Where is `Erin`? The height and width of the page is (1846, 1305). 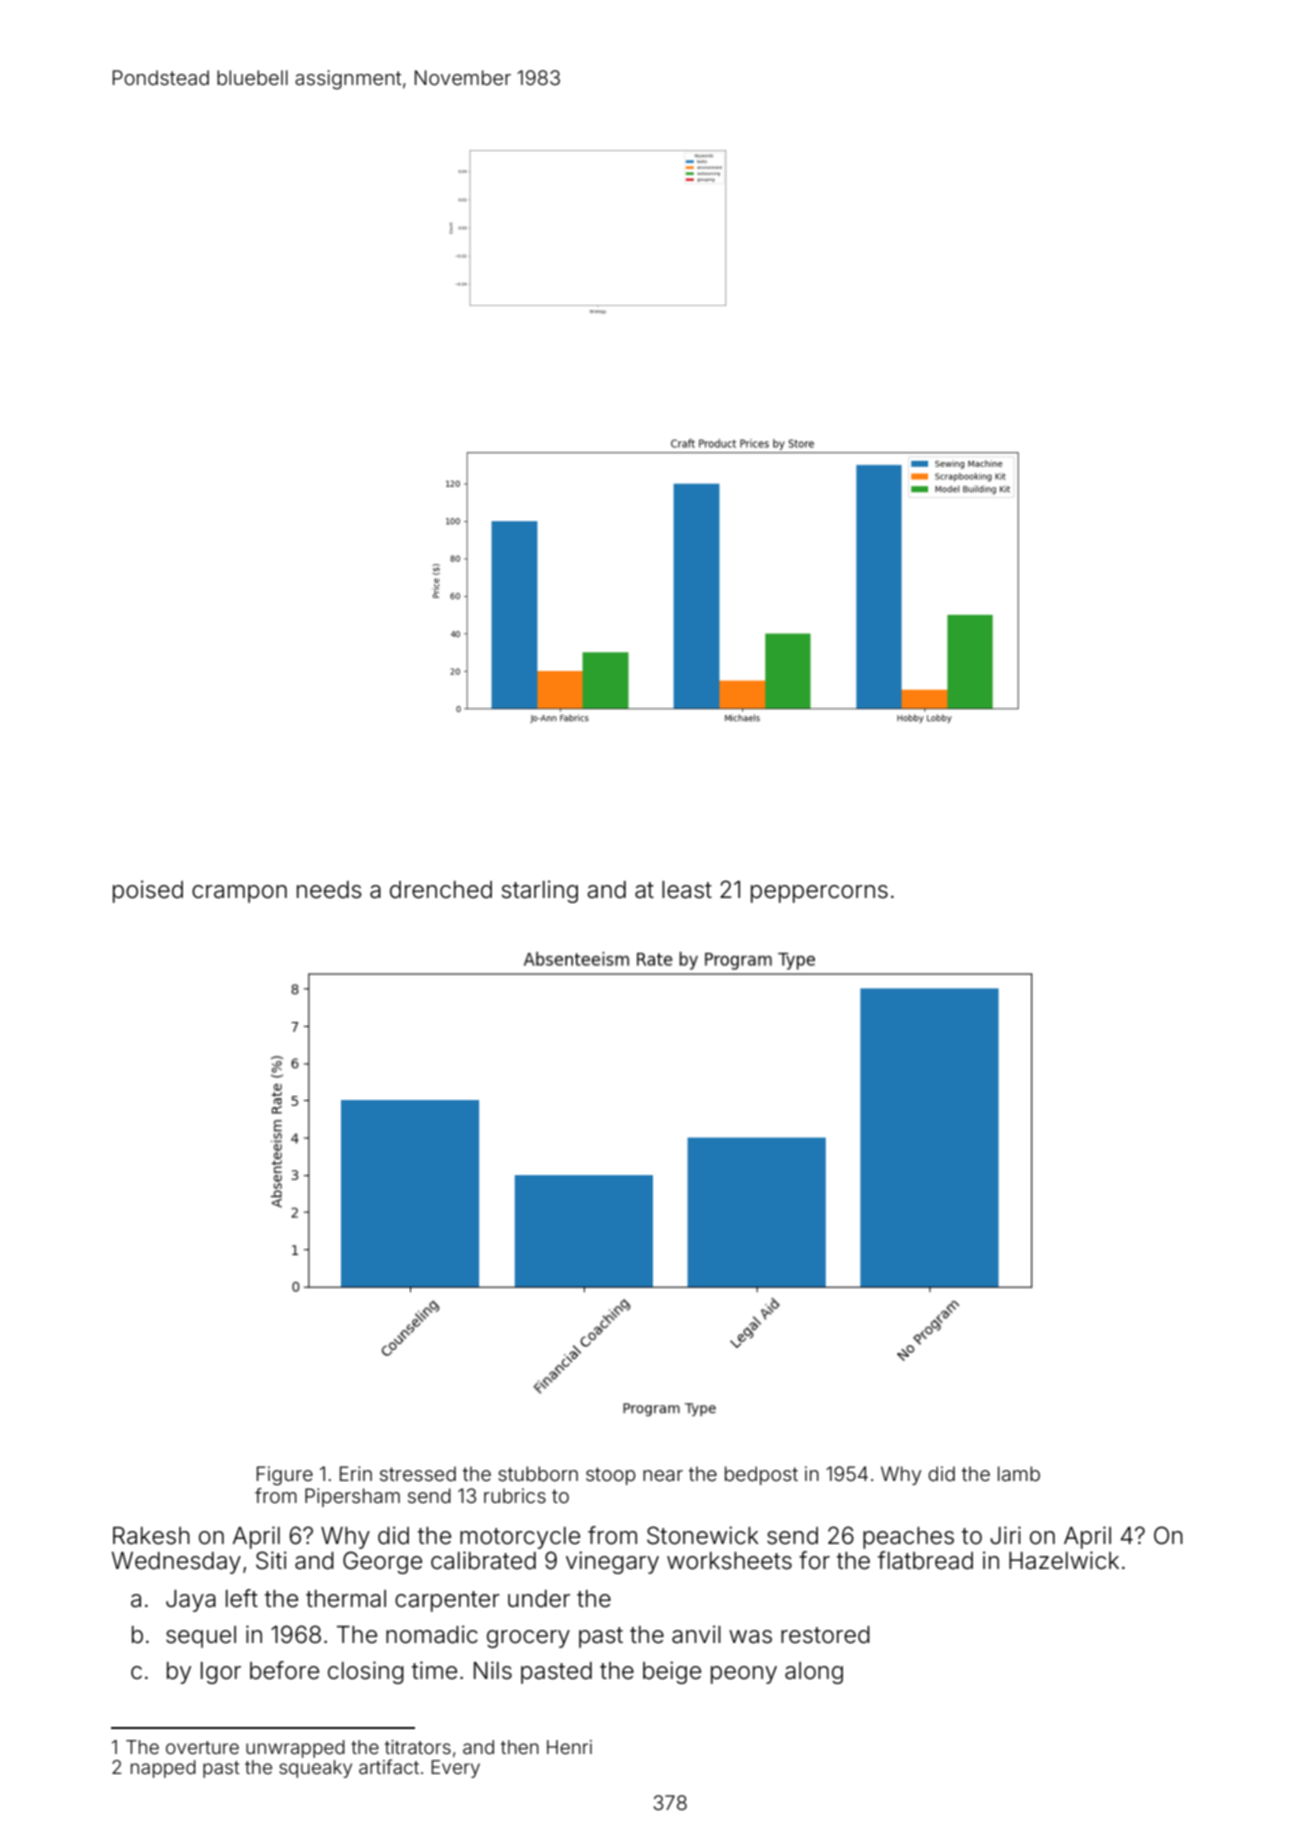 Erin is located at coordinates (356, 1473).
